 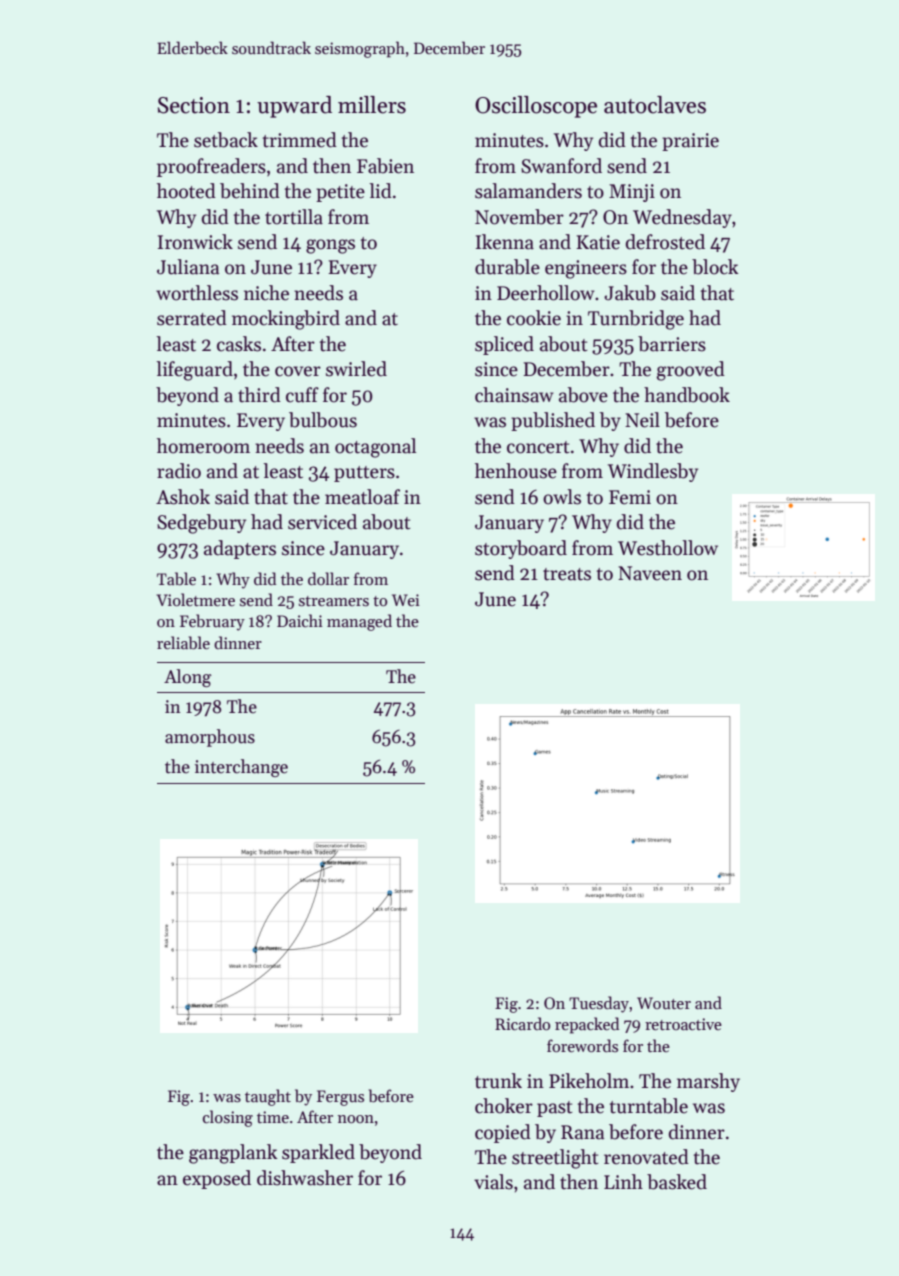 I want to click on exposed, so click(x=217, y=1179).
